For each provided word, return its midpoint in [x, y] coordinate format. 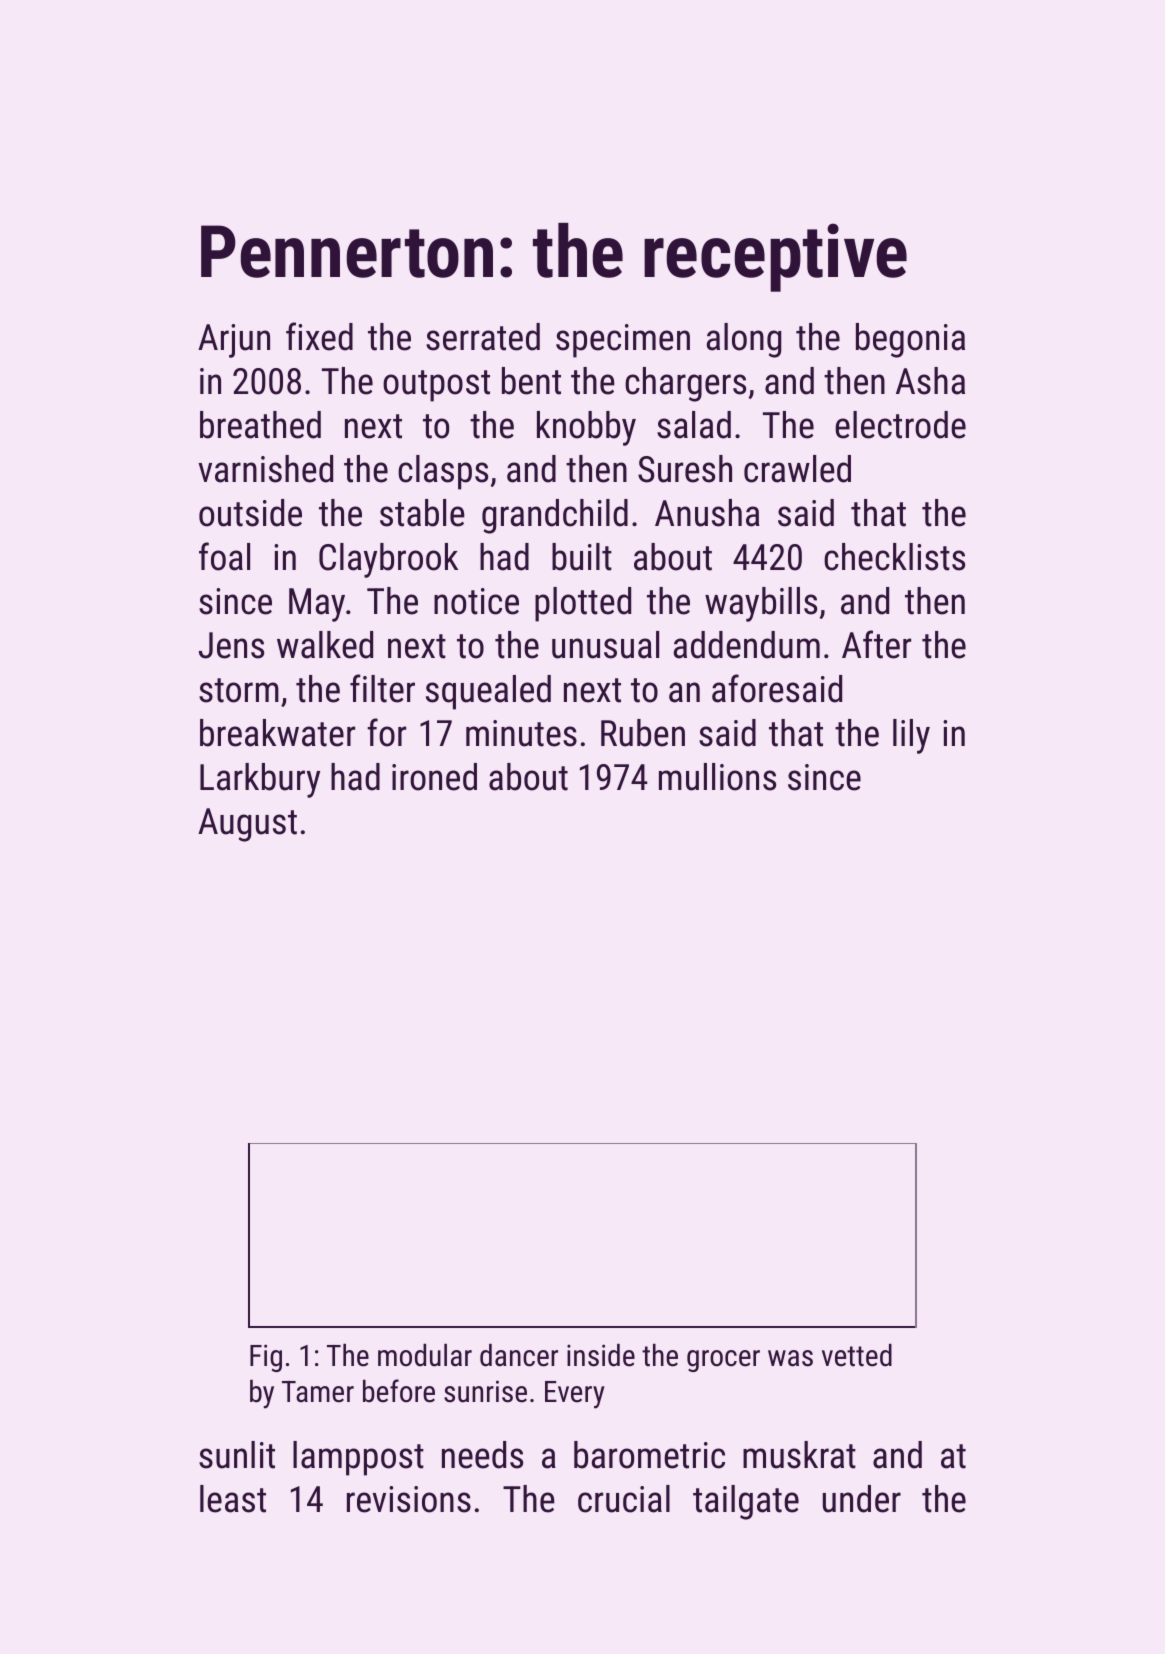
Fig [266, 1358]
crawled [797, 469]
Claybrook [388, 560]
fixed [319, 336]
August [247, 825]
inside [601, 1355]
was [790, 1358]
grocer [723, 1361]
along [744, 340]
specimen [623, 341]
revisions [409, 1499]
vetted [857, 1355]
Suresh [685, 469]
